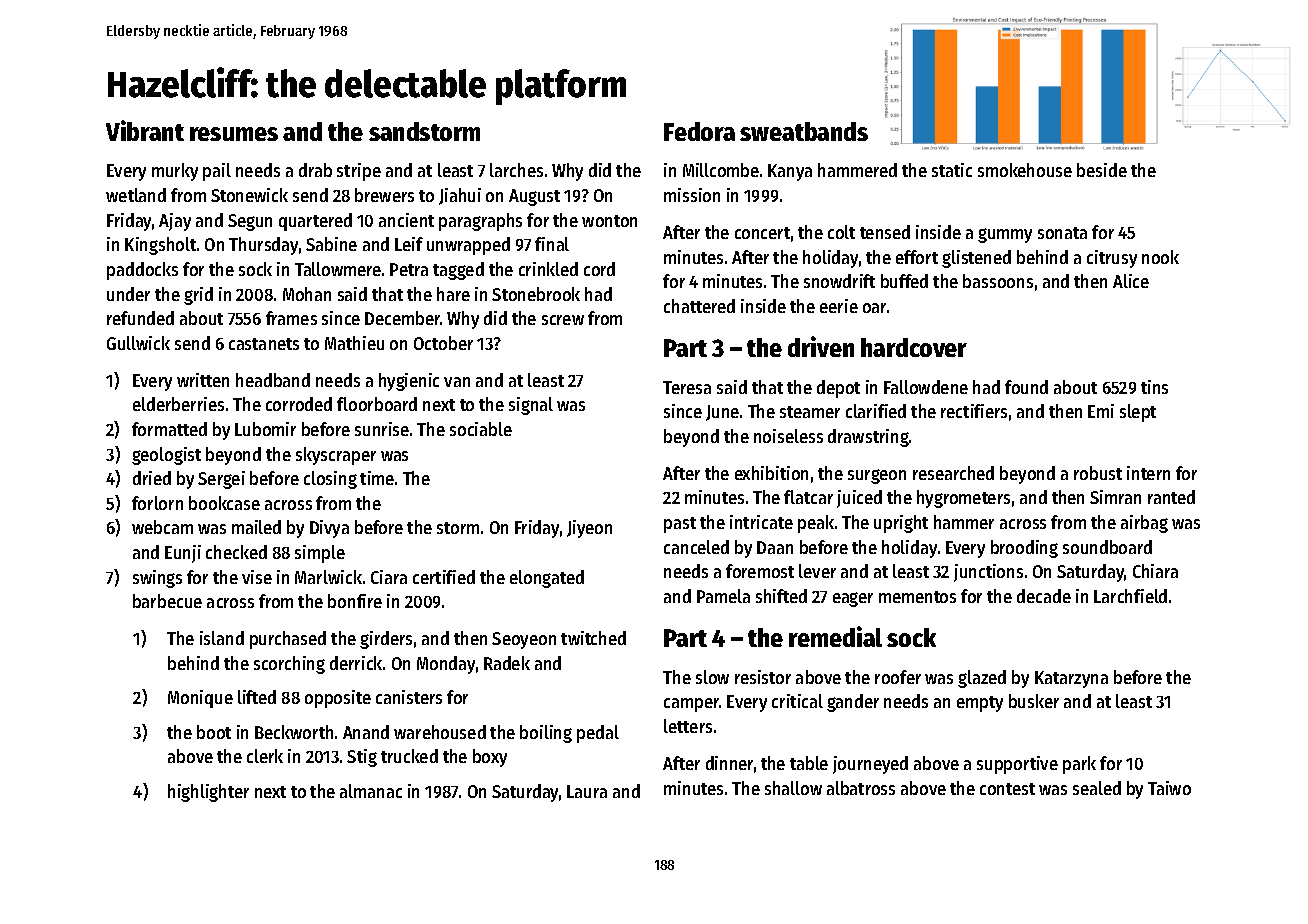 The width and height of the screenshot is (1308, 924). What do you see at coordinates (1007, 789) in the screenshot?
I see `contest` at bounding box center [1007, 789].
